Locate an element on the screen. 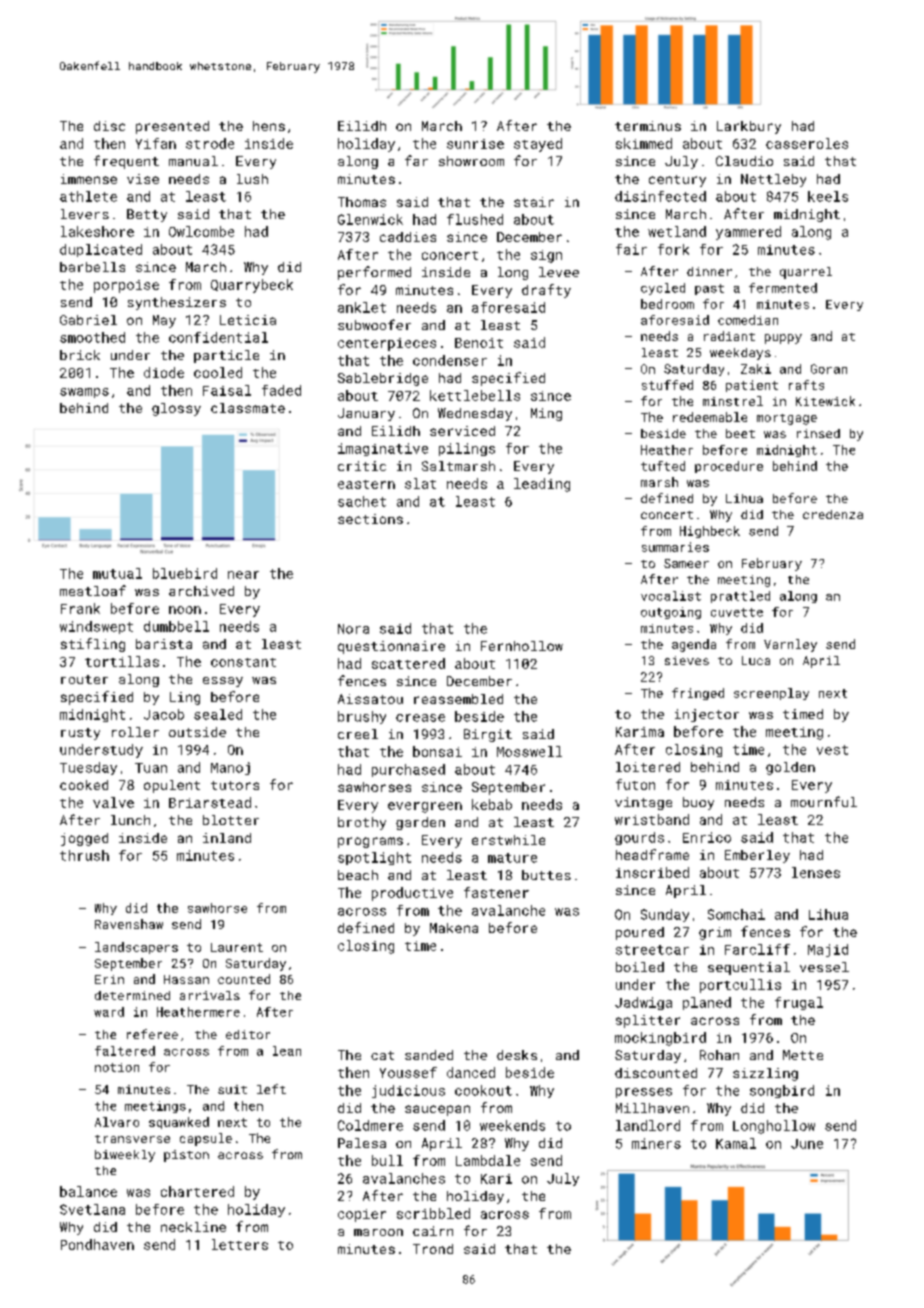  Nora is located at coordinates (353, 629).
